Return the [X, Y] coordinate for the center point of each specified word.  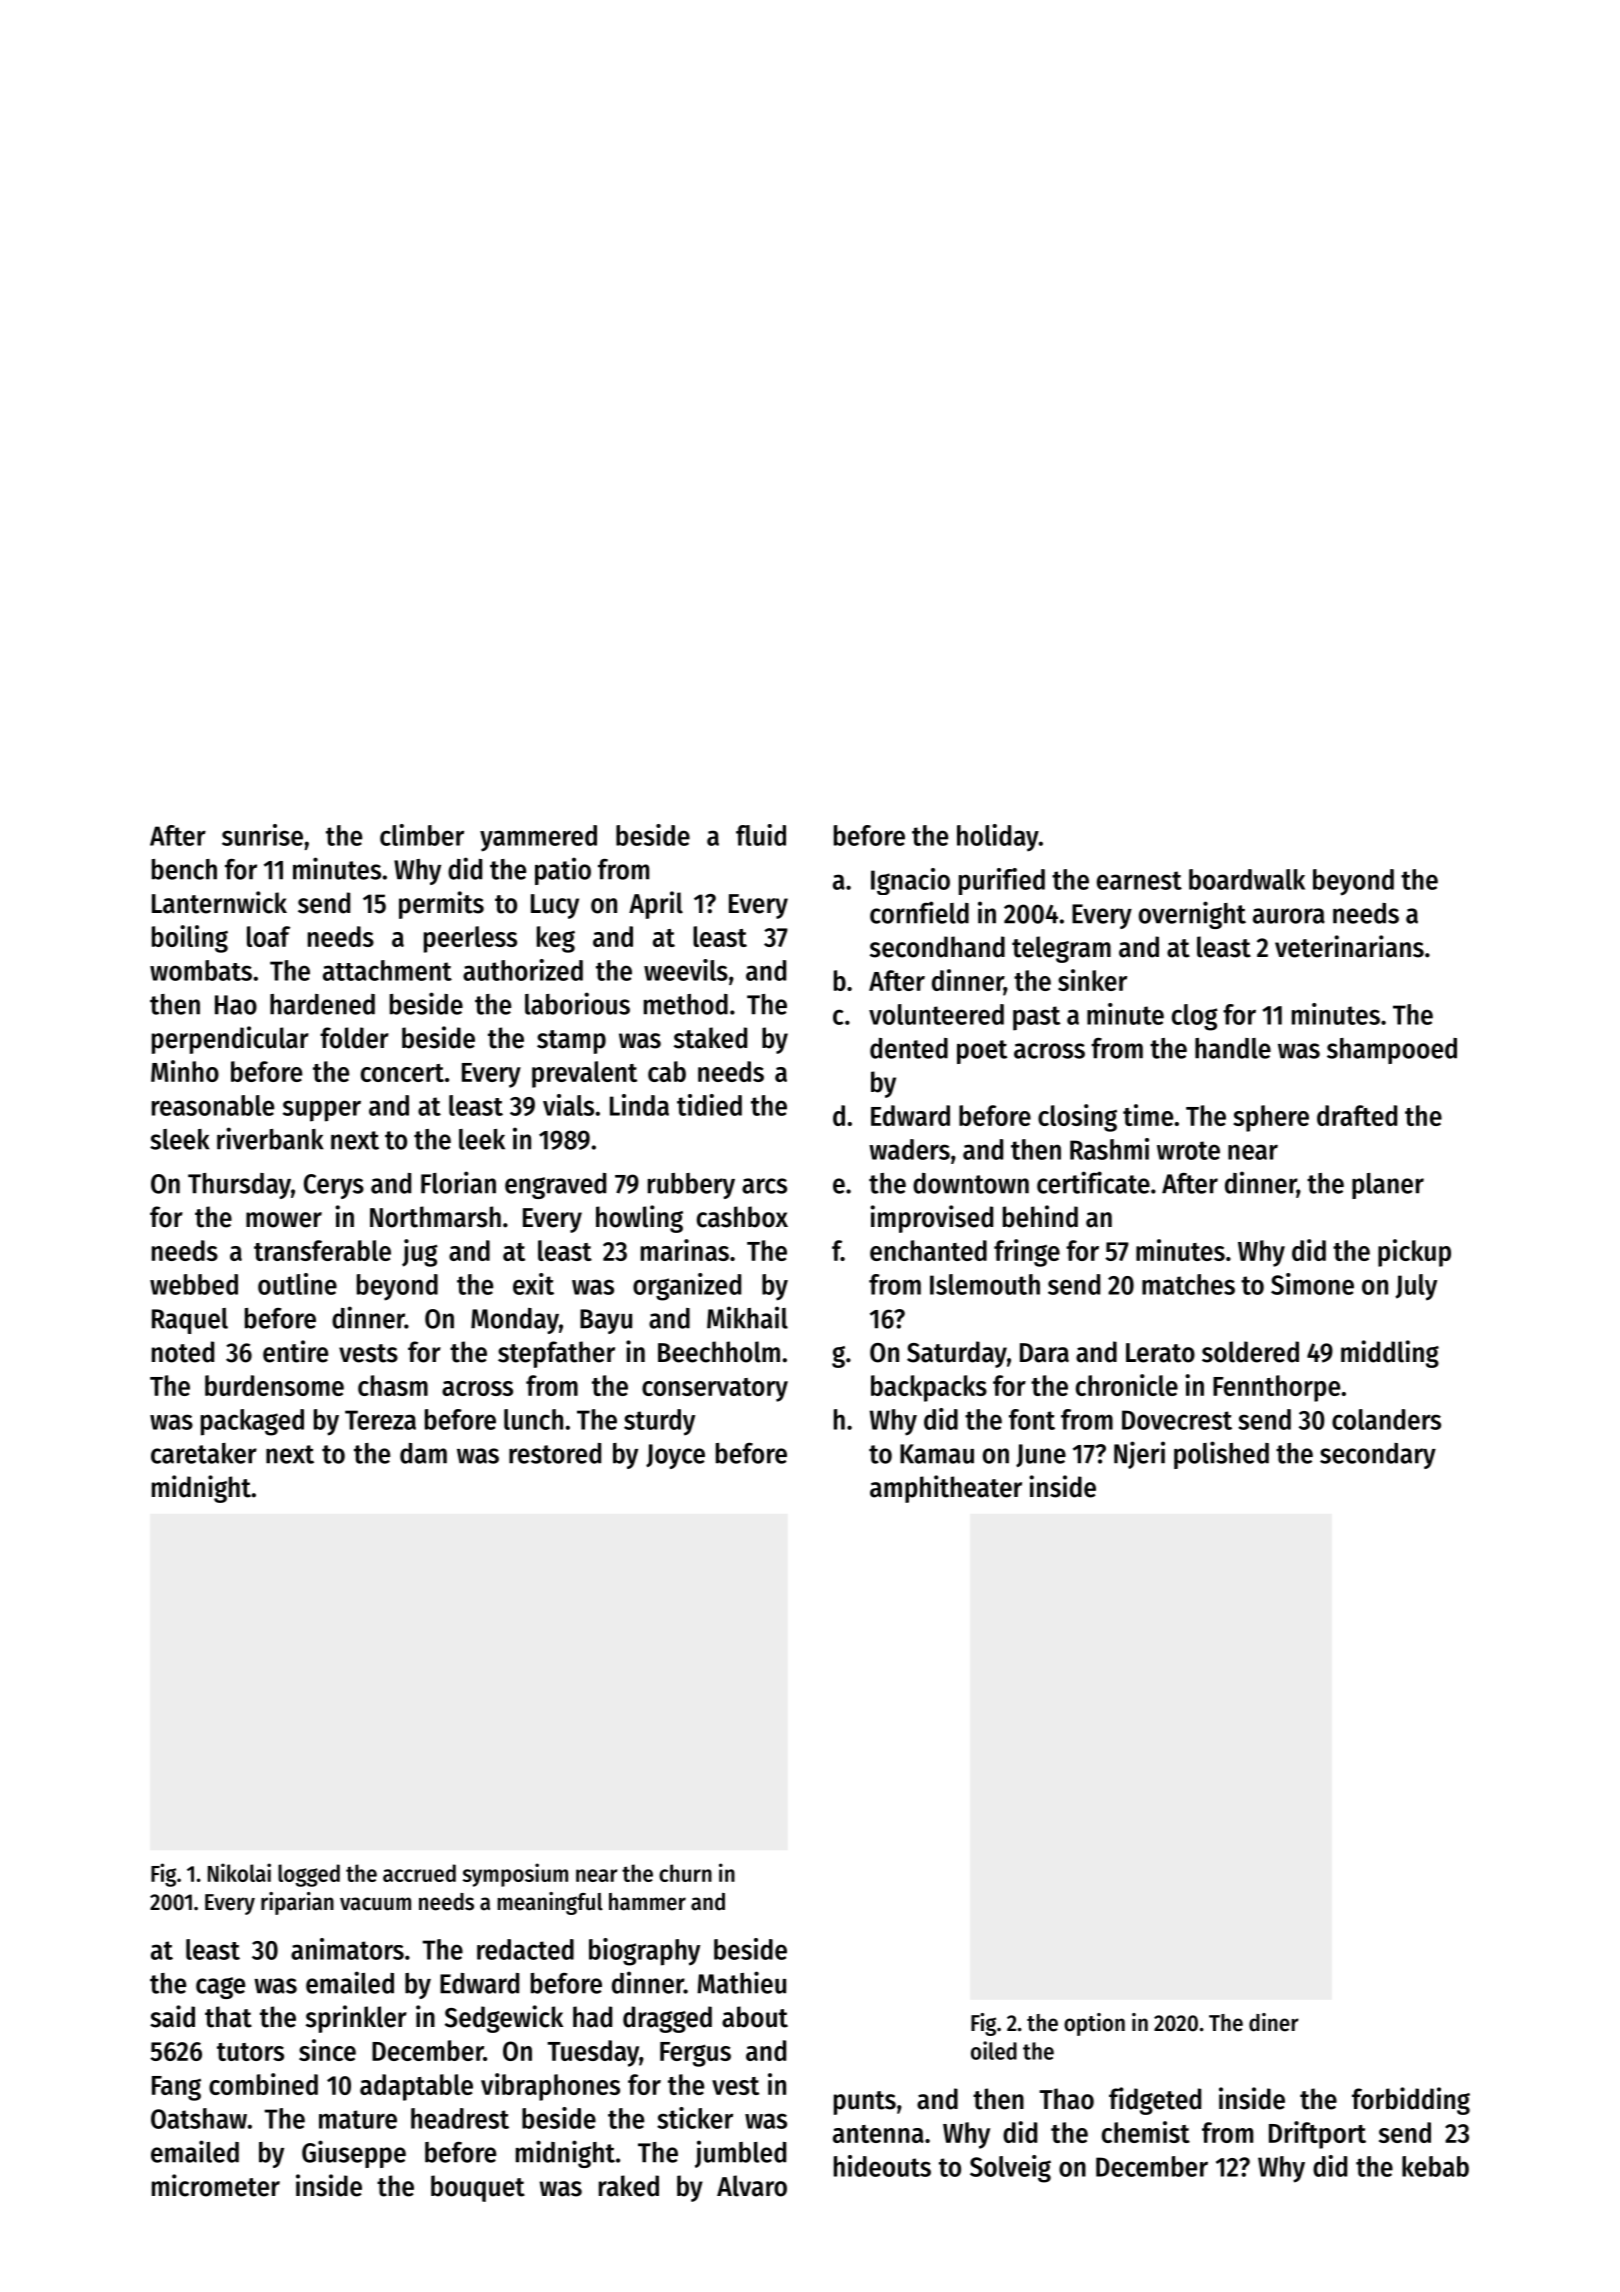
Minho [185, 1071]
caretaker [204, 1453]
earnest [1139, 880]
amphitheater [946, 1489]
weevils [686, 970]
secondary [1378, 1456]
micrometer [216, 2185]
